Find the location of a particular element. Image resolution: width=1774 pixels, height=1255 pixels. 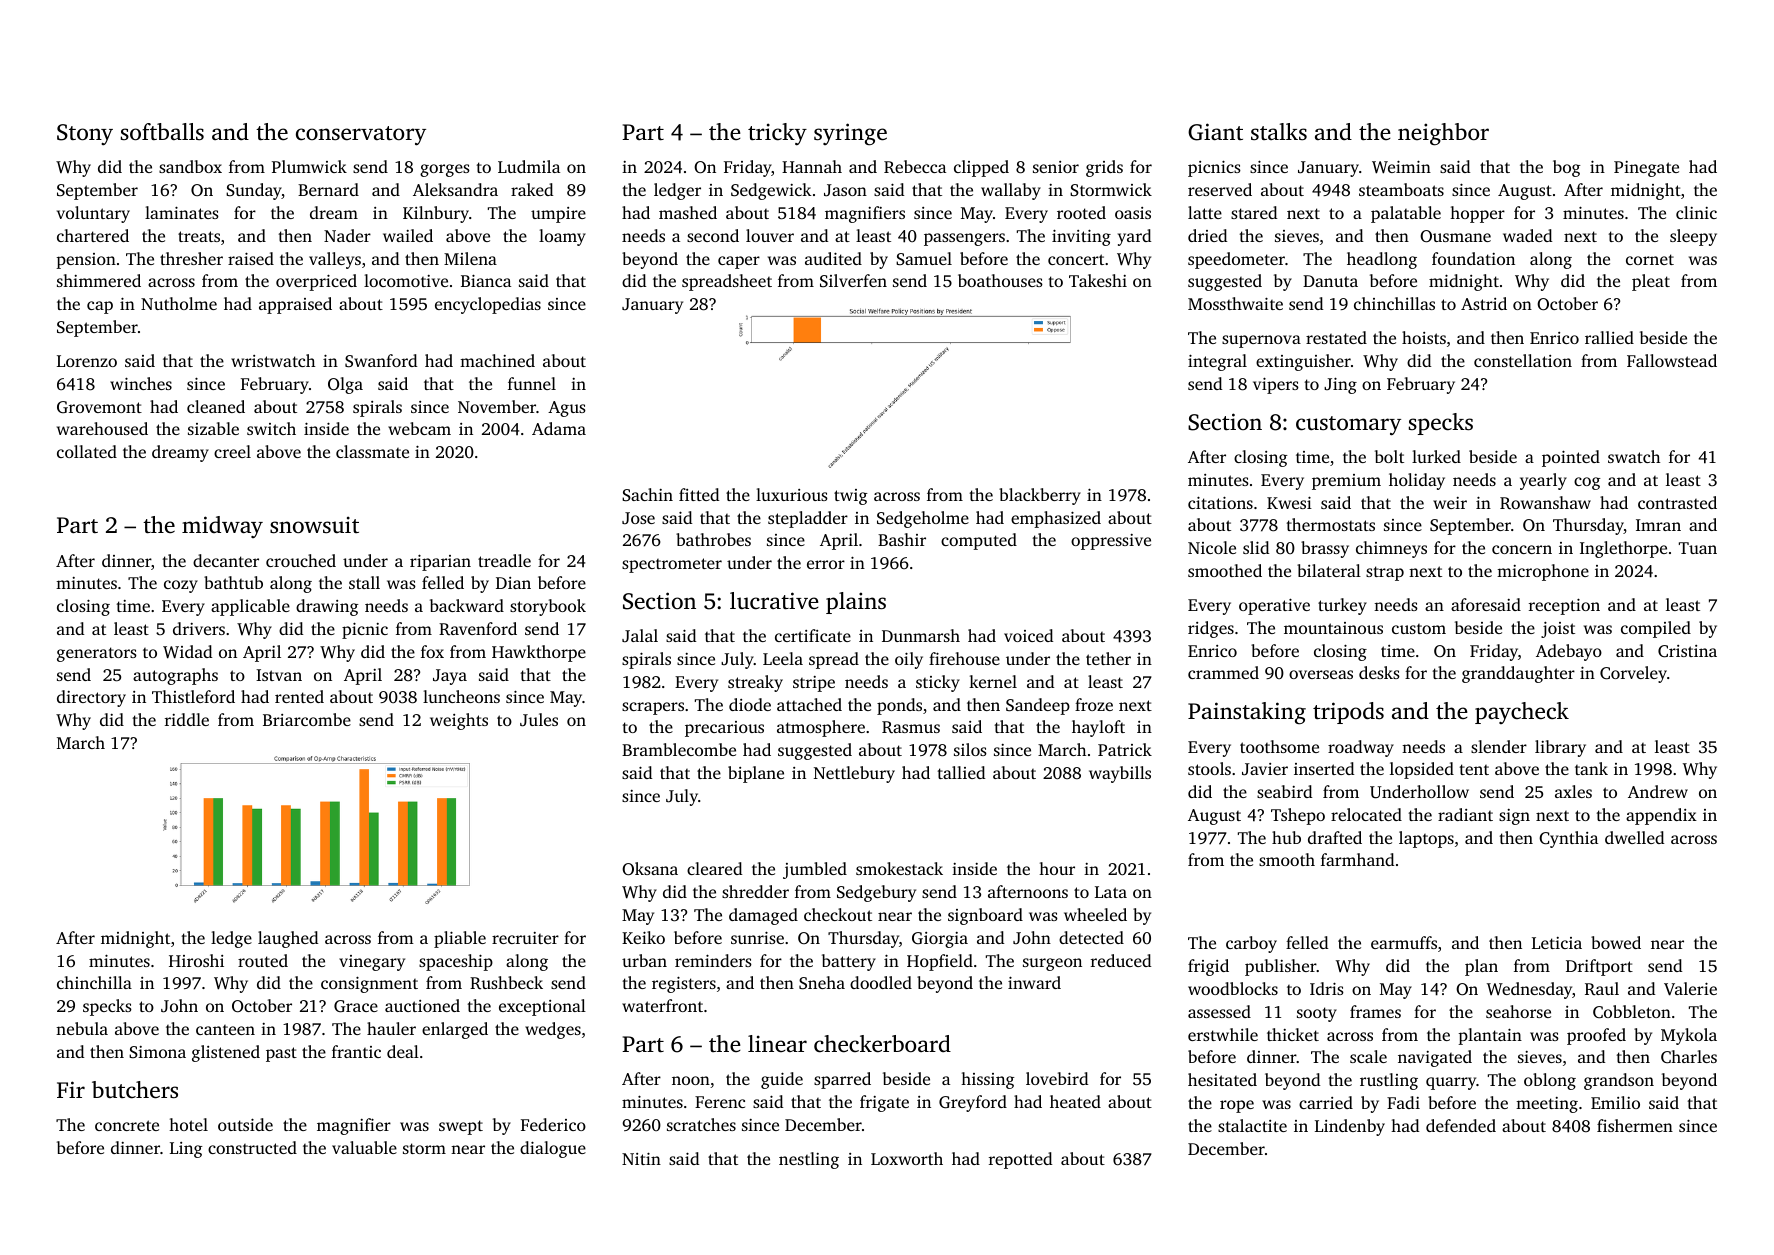

swatch is located at coordinates (1634, 456).
